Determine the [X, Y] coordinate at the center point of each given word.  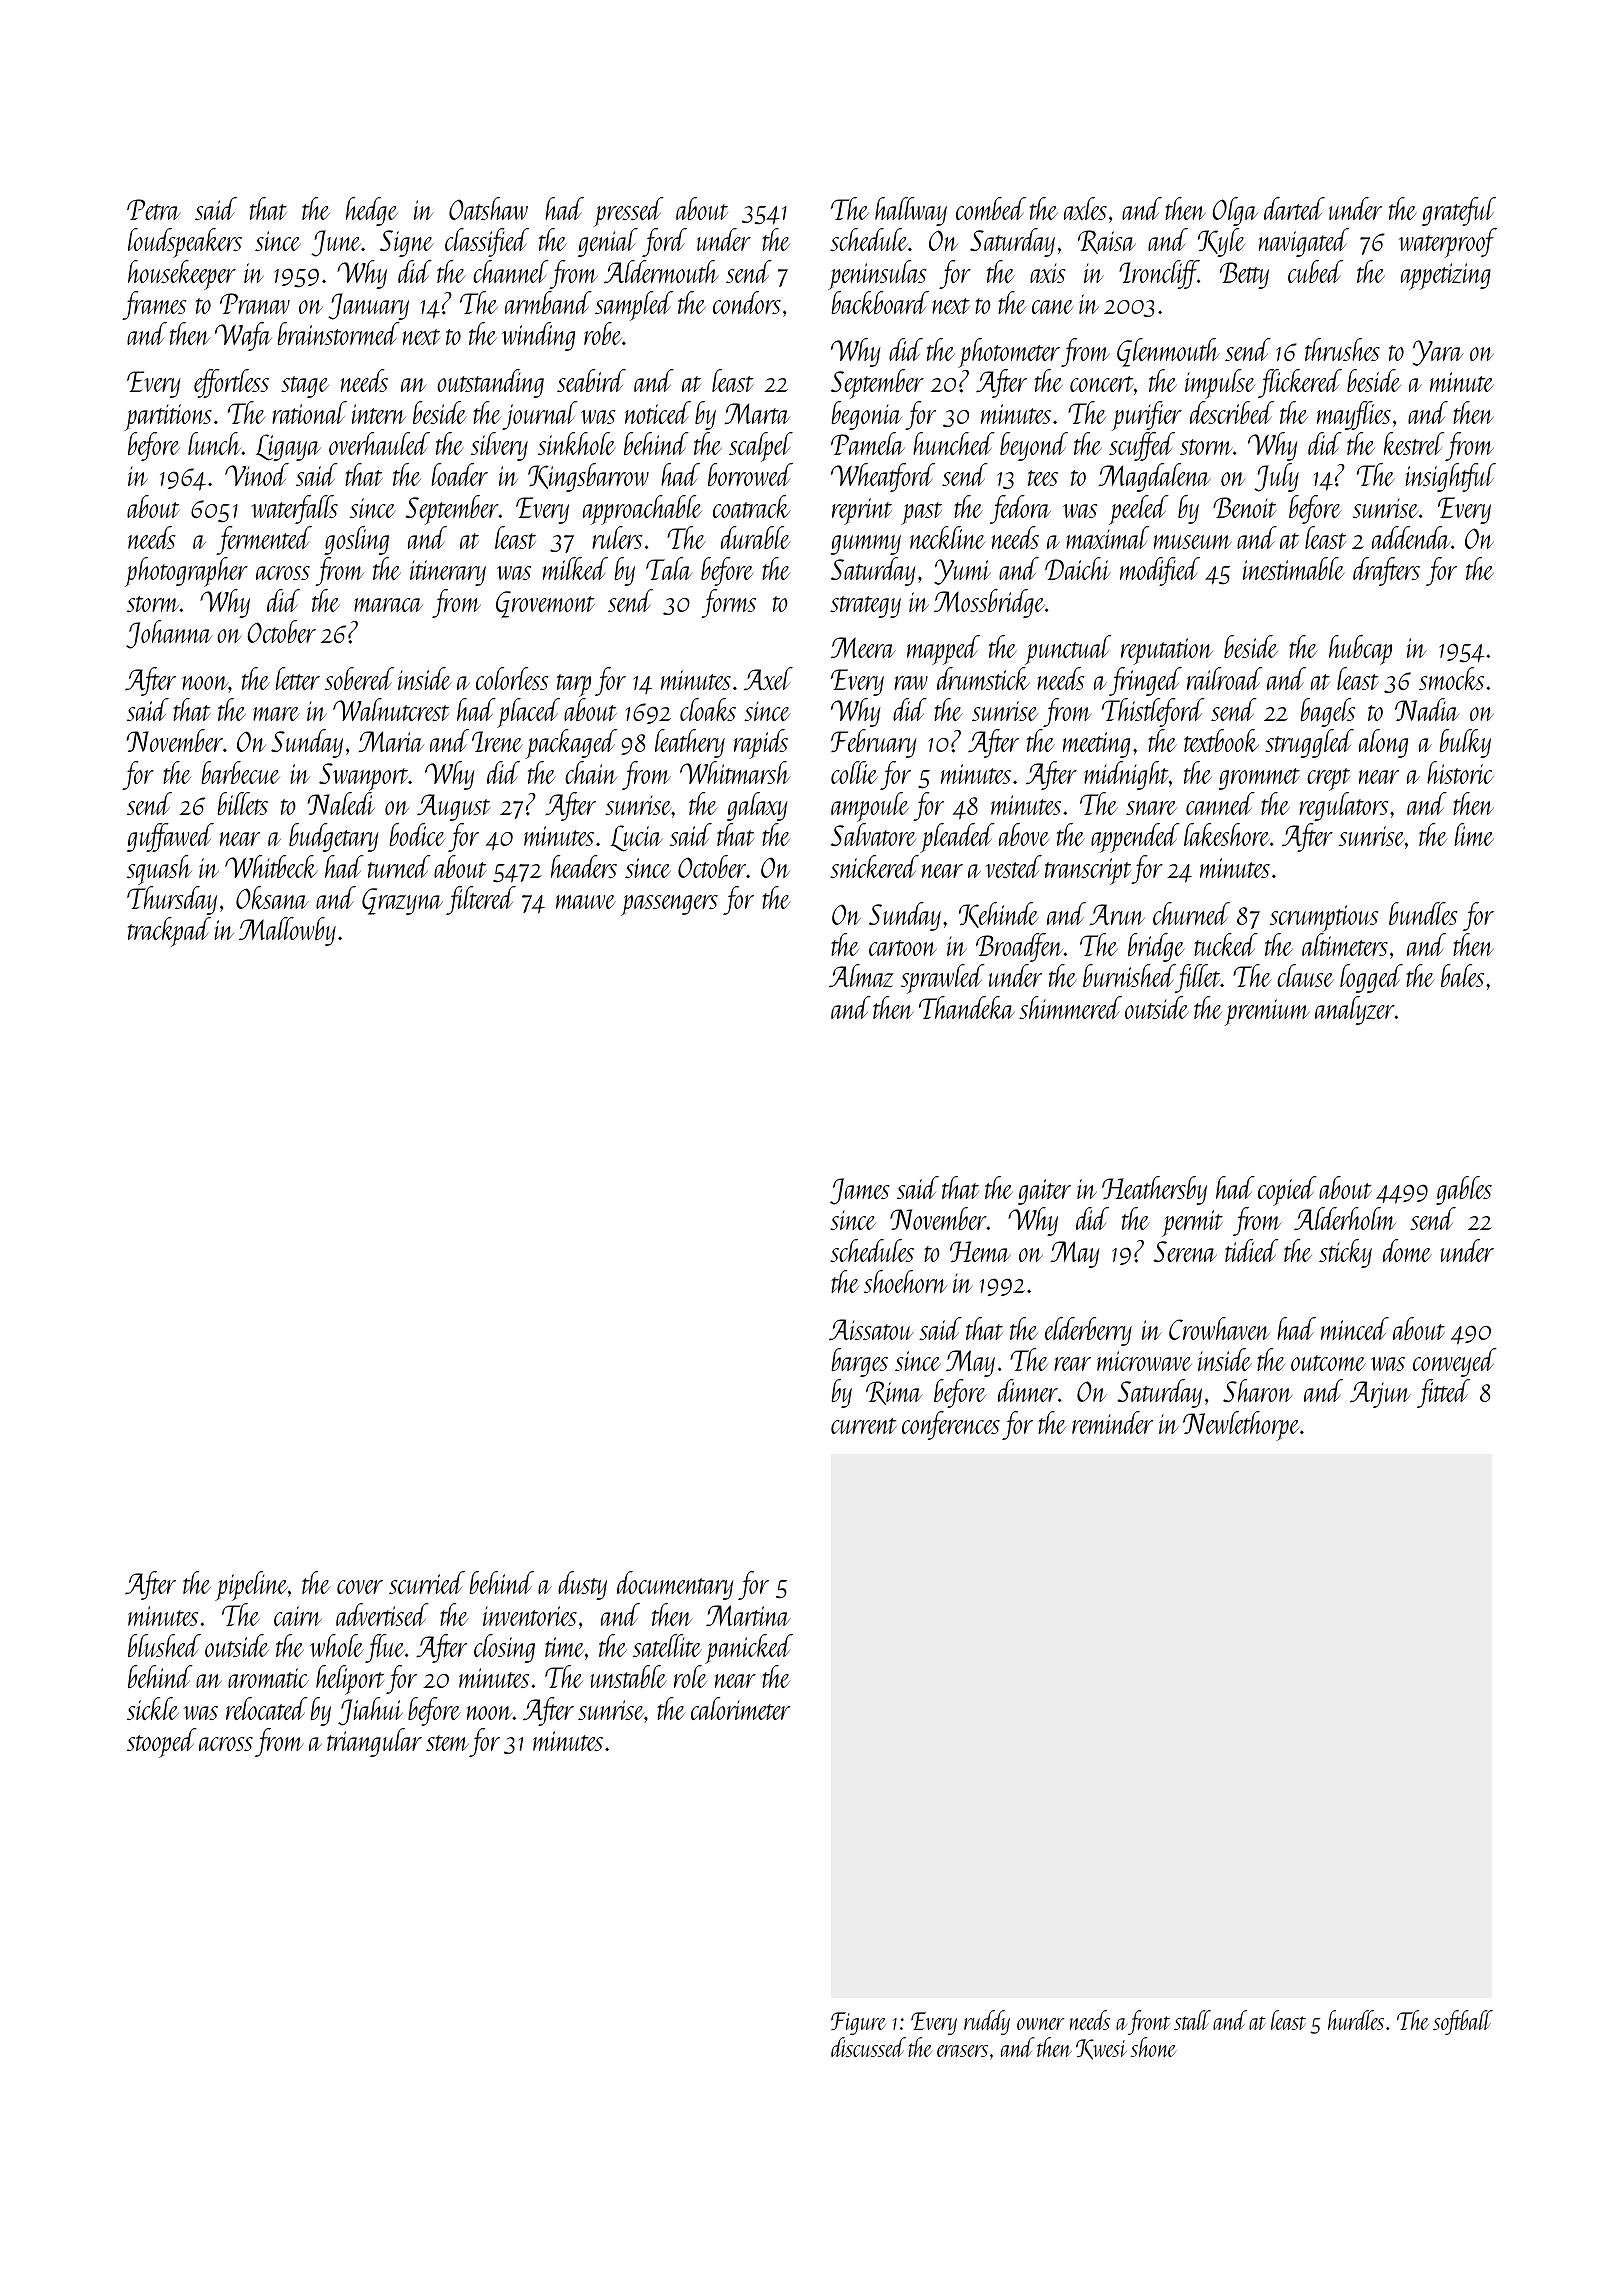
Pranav [255, 303]
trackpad [169, 932]
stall [1192, 2020]
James [860, 1191]
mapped [943, 650]
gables [1464, 1190]
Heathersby [1154, 1190]
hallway [911, 211]
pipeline [251, 1586]
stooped [162, 1743]
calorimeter [740, 1708]
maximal [1107, 537]
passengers [669, 905]
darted [1294, 208]
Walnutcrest [391, 709]
